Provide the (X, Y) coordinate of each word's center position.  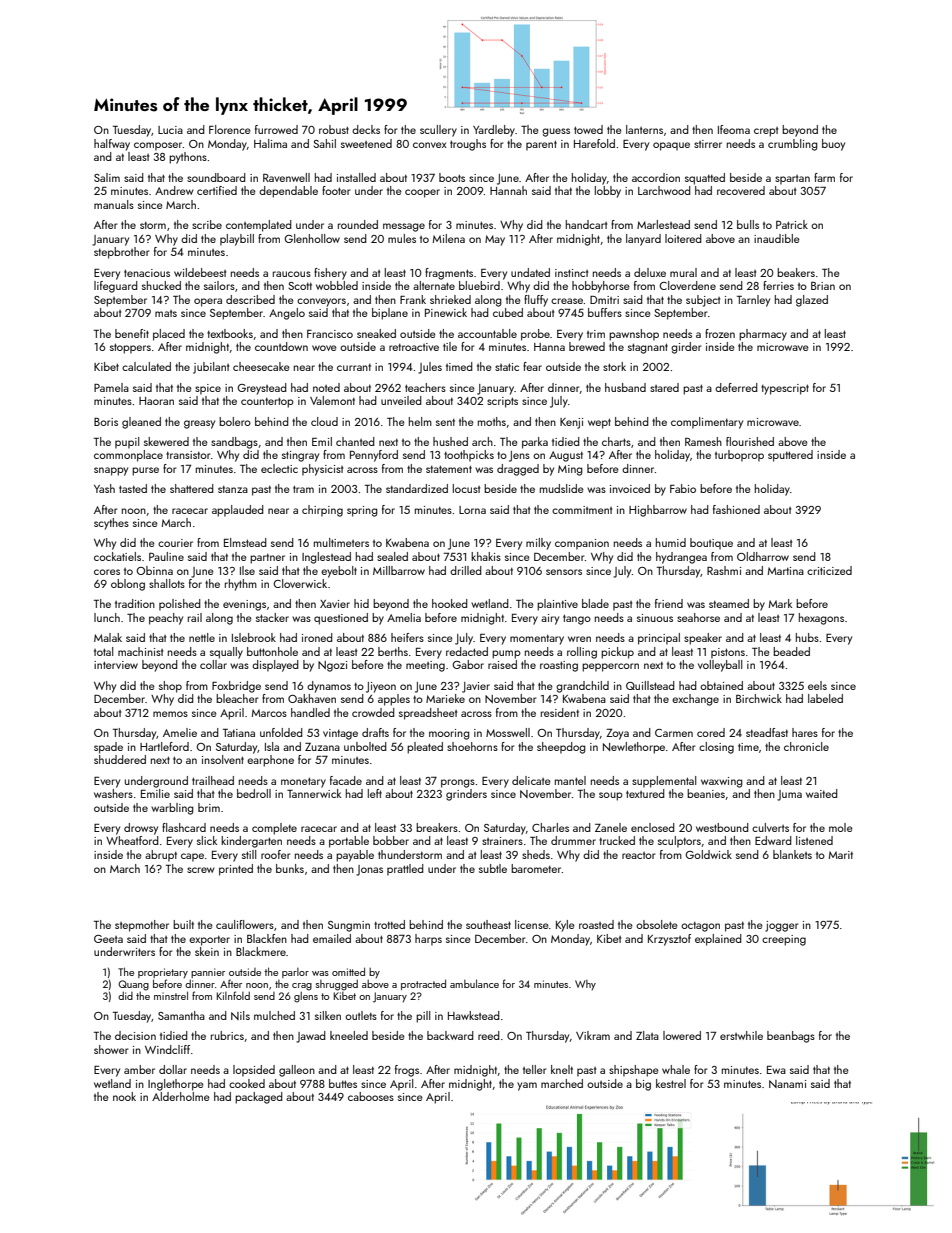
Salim (107, 177)
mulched (274, 1015)
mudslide (562, 488)
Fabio (683, 488)
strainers (502, 841)
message (404, 227)
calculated (146, 366)
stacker (272, 617)
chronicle (806, 746)
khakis (486, 556)
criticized (829, 570)
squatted (705, 179)
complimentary (707, 423)
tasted (133, 488)
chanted (355, 441)
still (249, 854)
